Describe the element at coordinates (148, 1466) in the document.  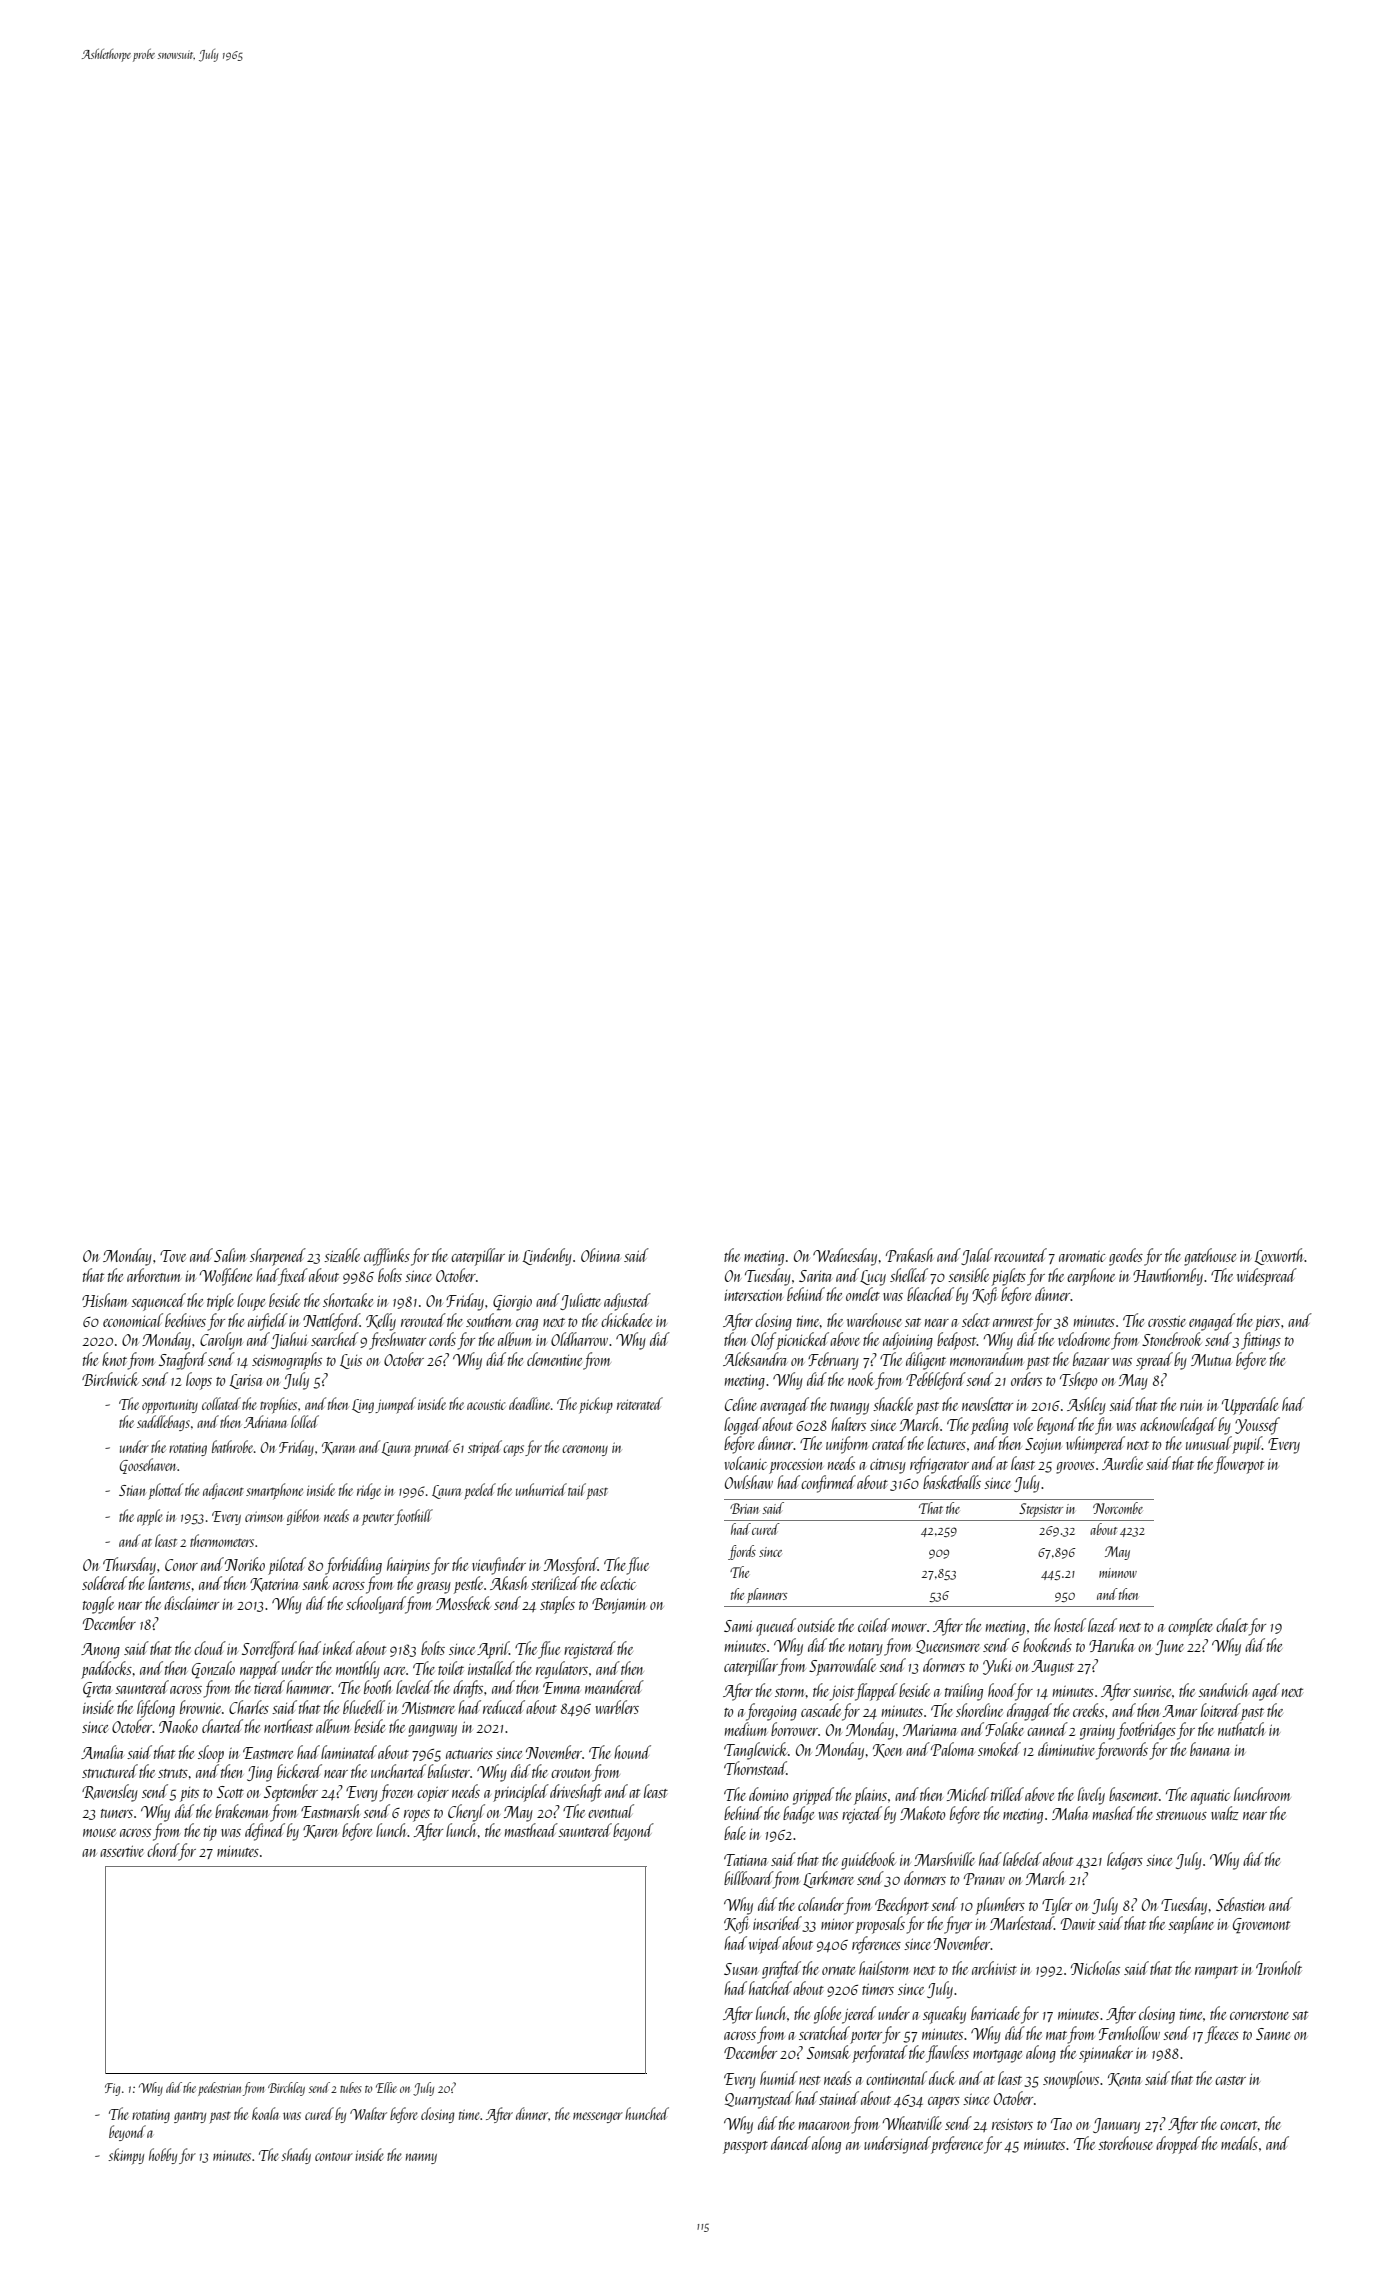
I see `Goosehaven` at that location.
